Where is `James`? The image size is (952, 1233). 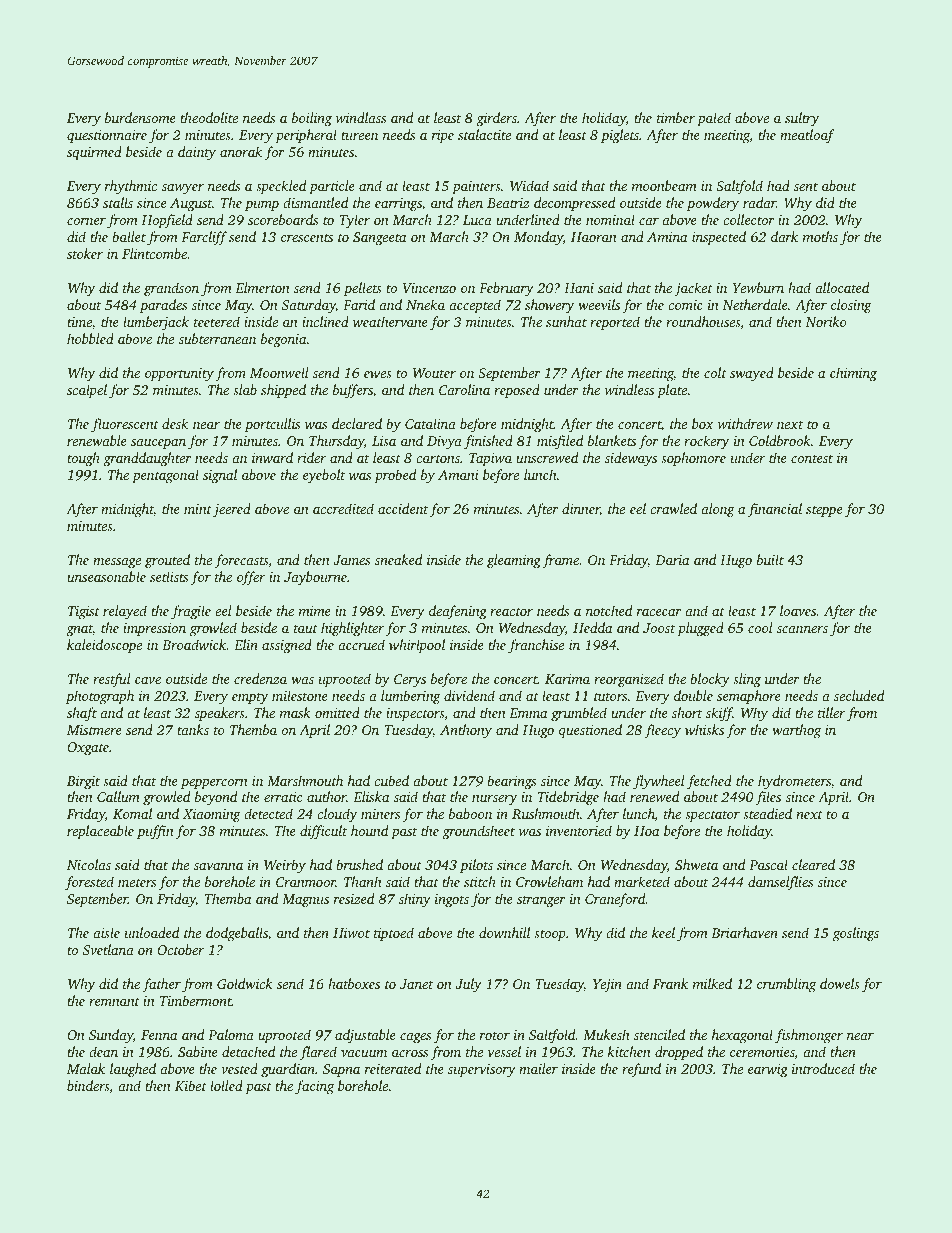
James is located at coordinates (351, 560).
